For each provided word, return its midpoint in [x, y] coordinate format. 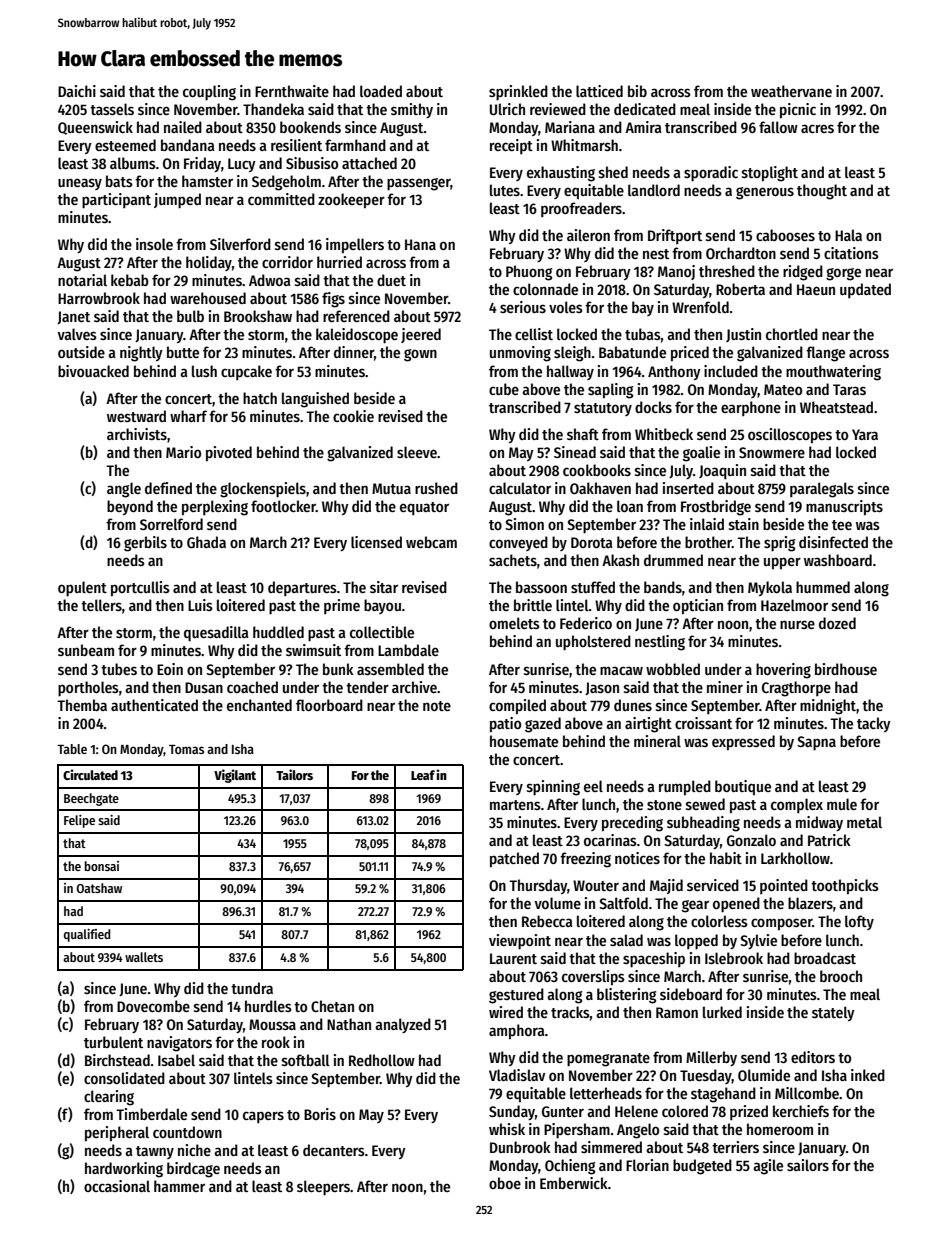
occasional [117, 1186]
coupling [209, 93]
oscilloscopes [790, 436]
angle [124, 490]
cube [504, 389]
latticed [599, 91]
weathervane [791, 91]
